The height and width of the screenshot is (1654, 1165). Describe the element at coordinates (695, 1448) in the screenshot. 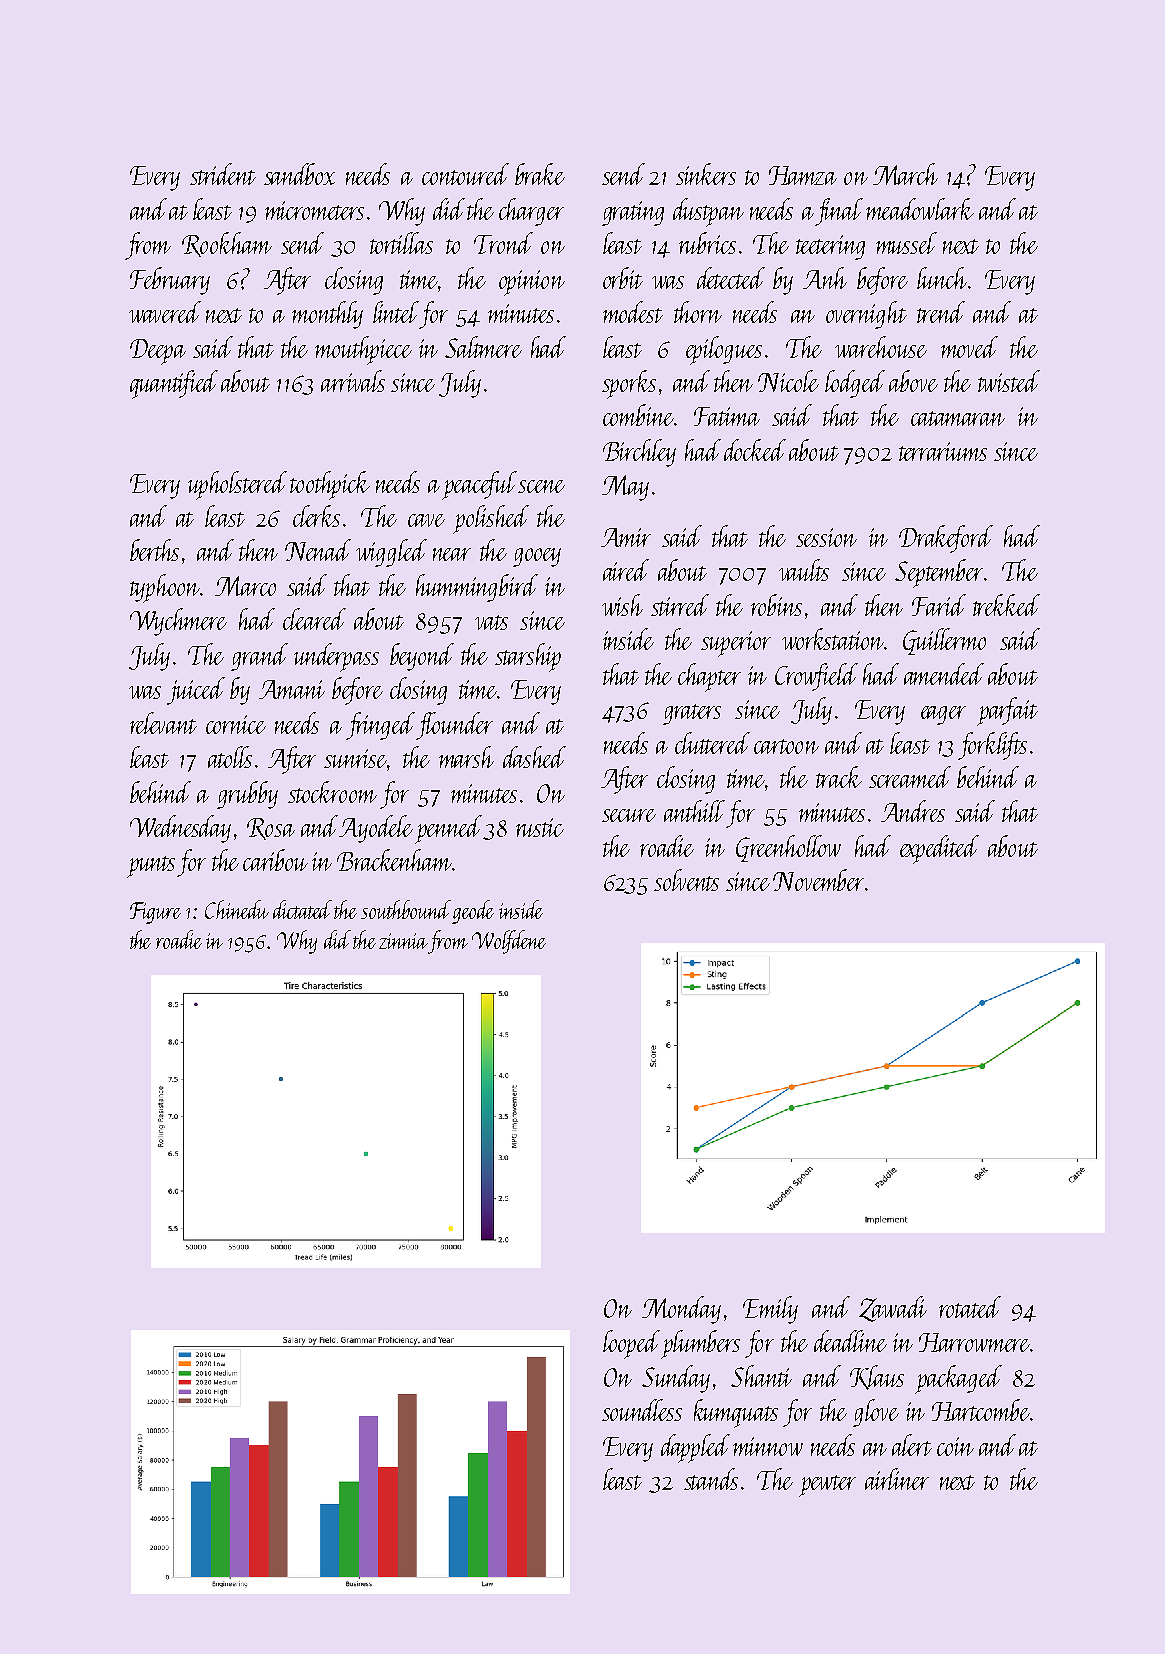

I see `dappled` at that location.
